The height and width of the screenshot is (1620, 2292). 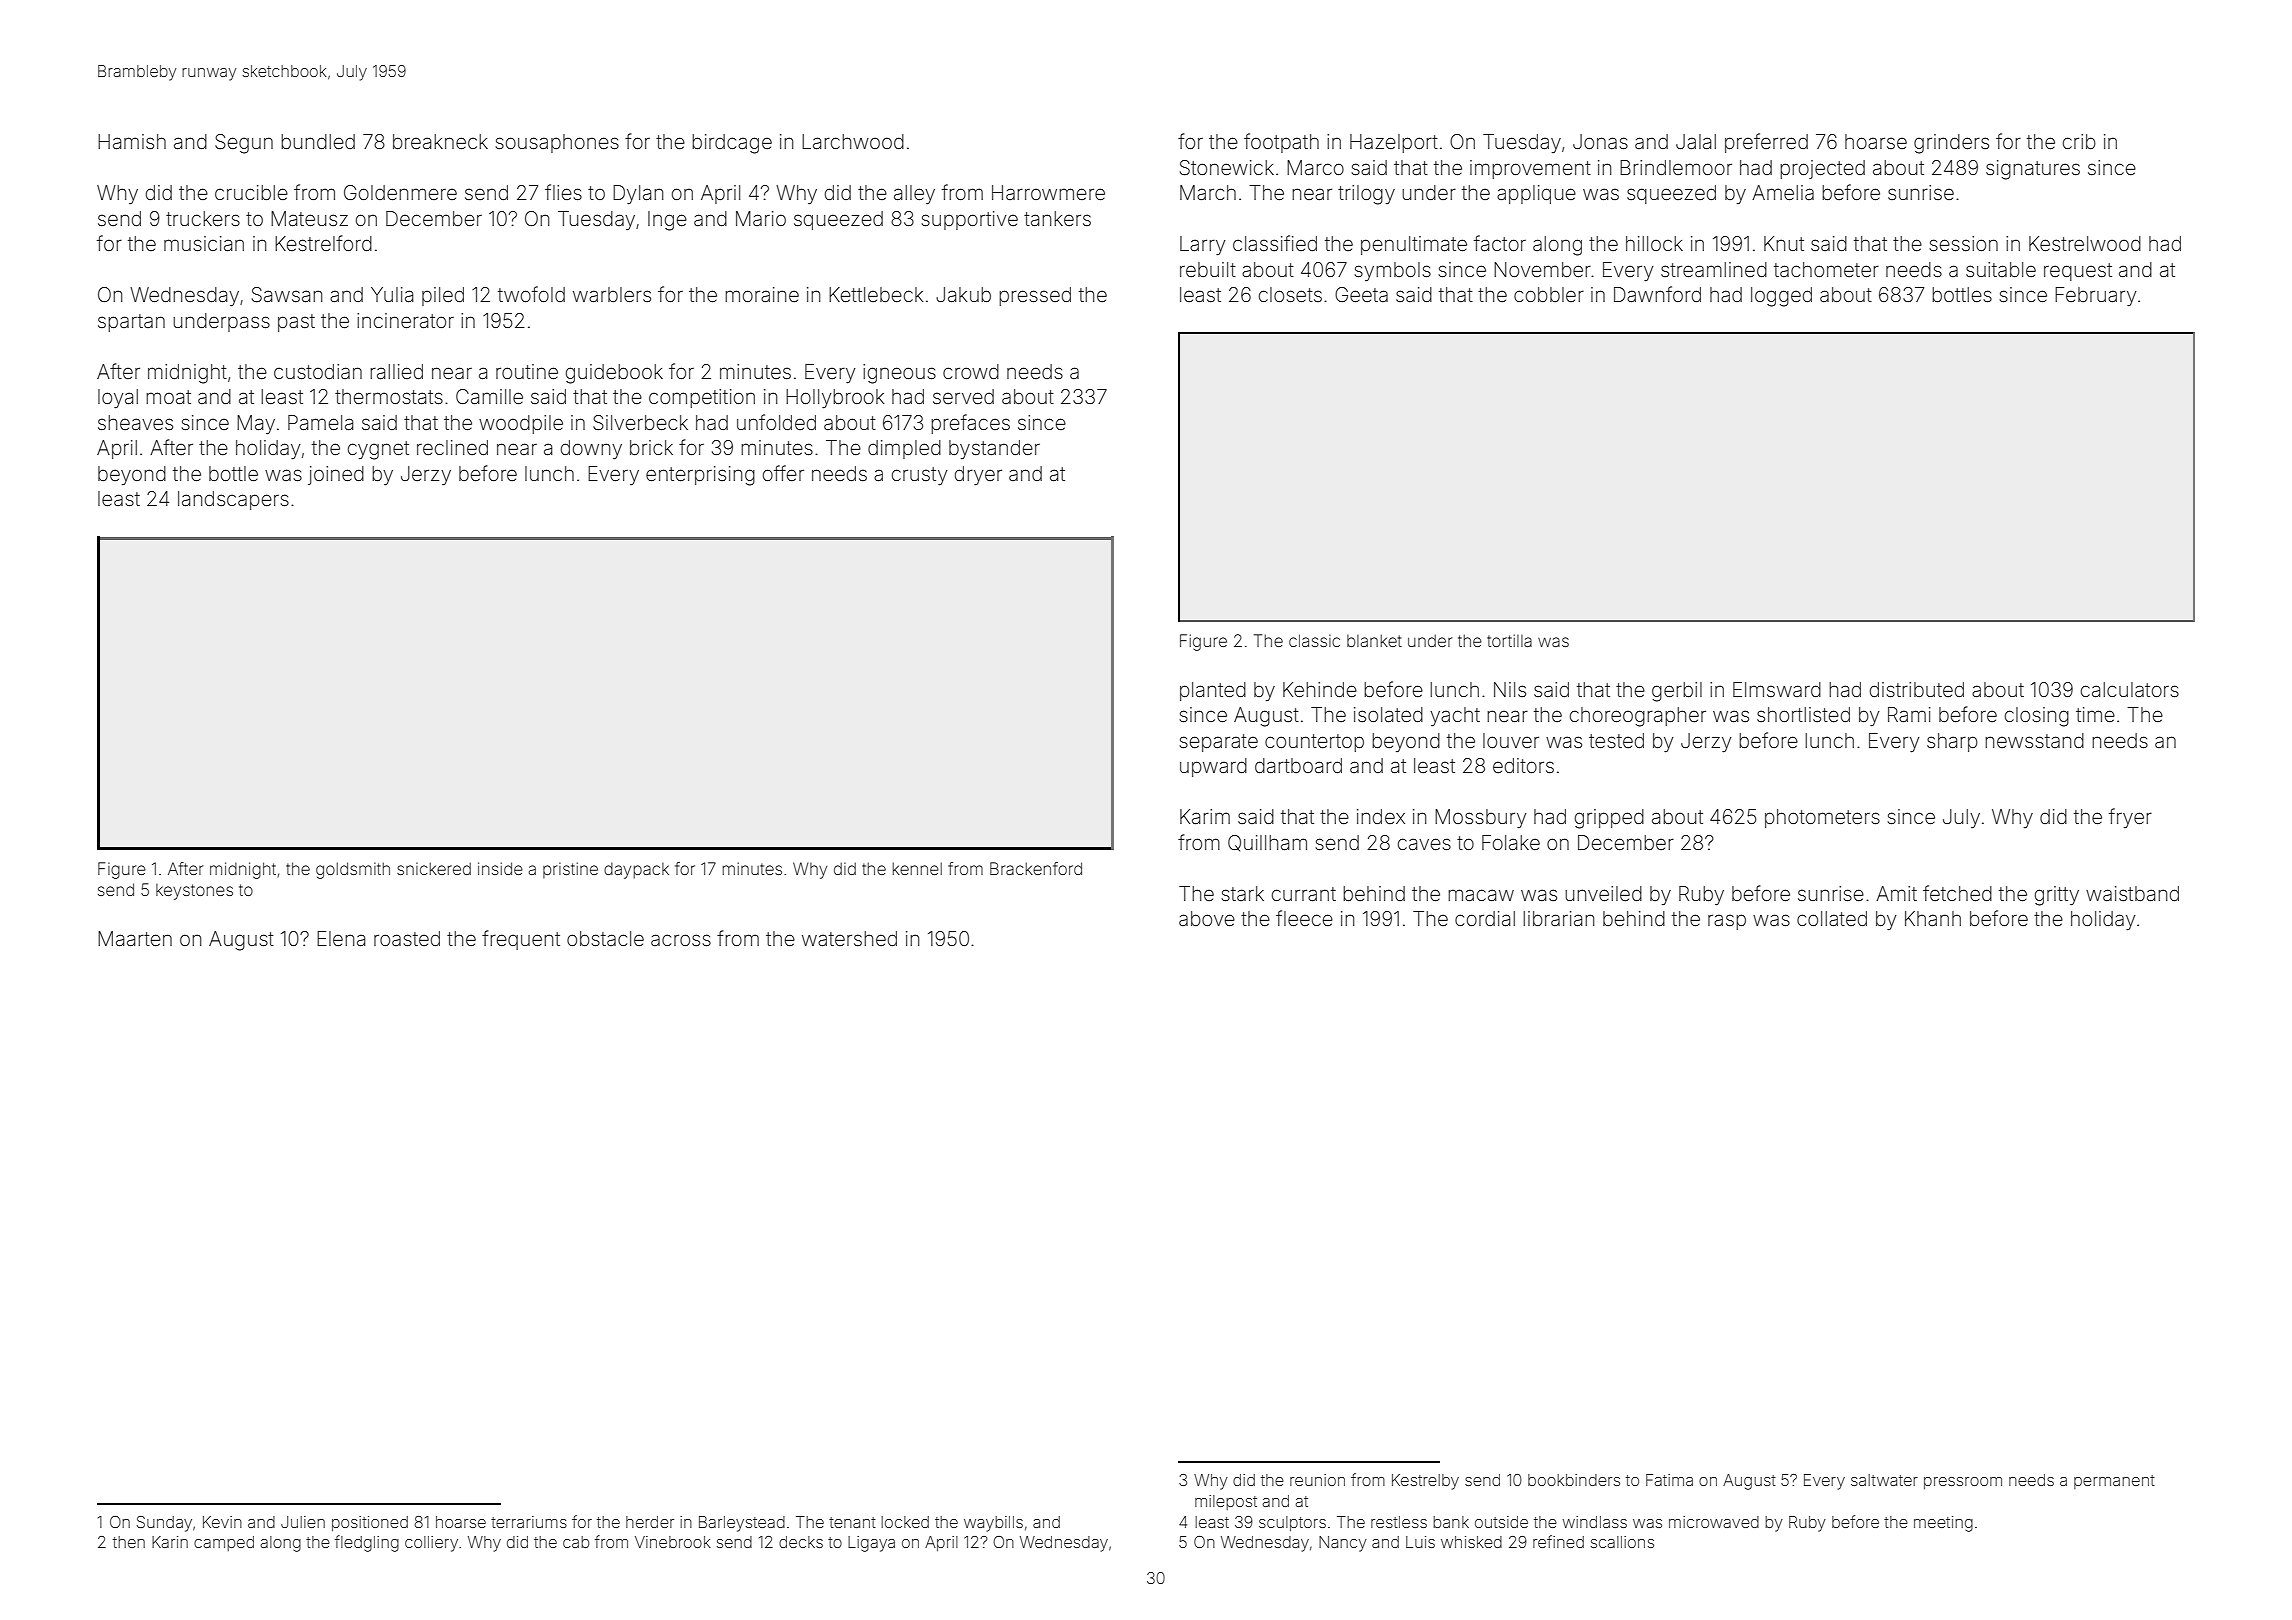 What do you see at coordinates (2095, 296) in the screenshot?
I see `February` at bounding box center [2095, 296].
